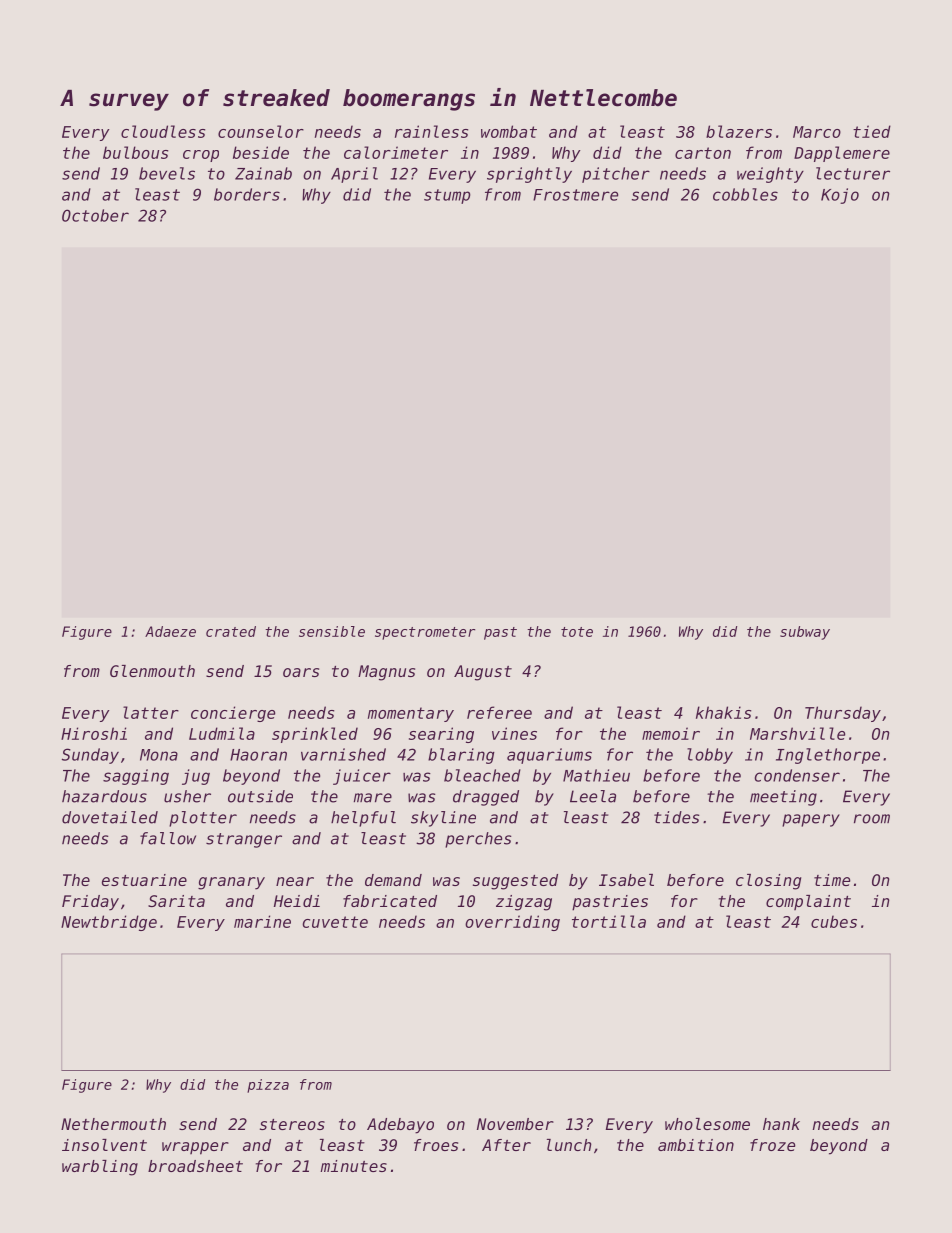  Describe the element at coordinates (745, 194) in the screenshot. I see `cobbles` at that location.
